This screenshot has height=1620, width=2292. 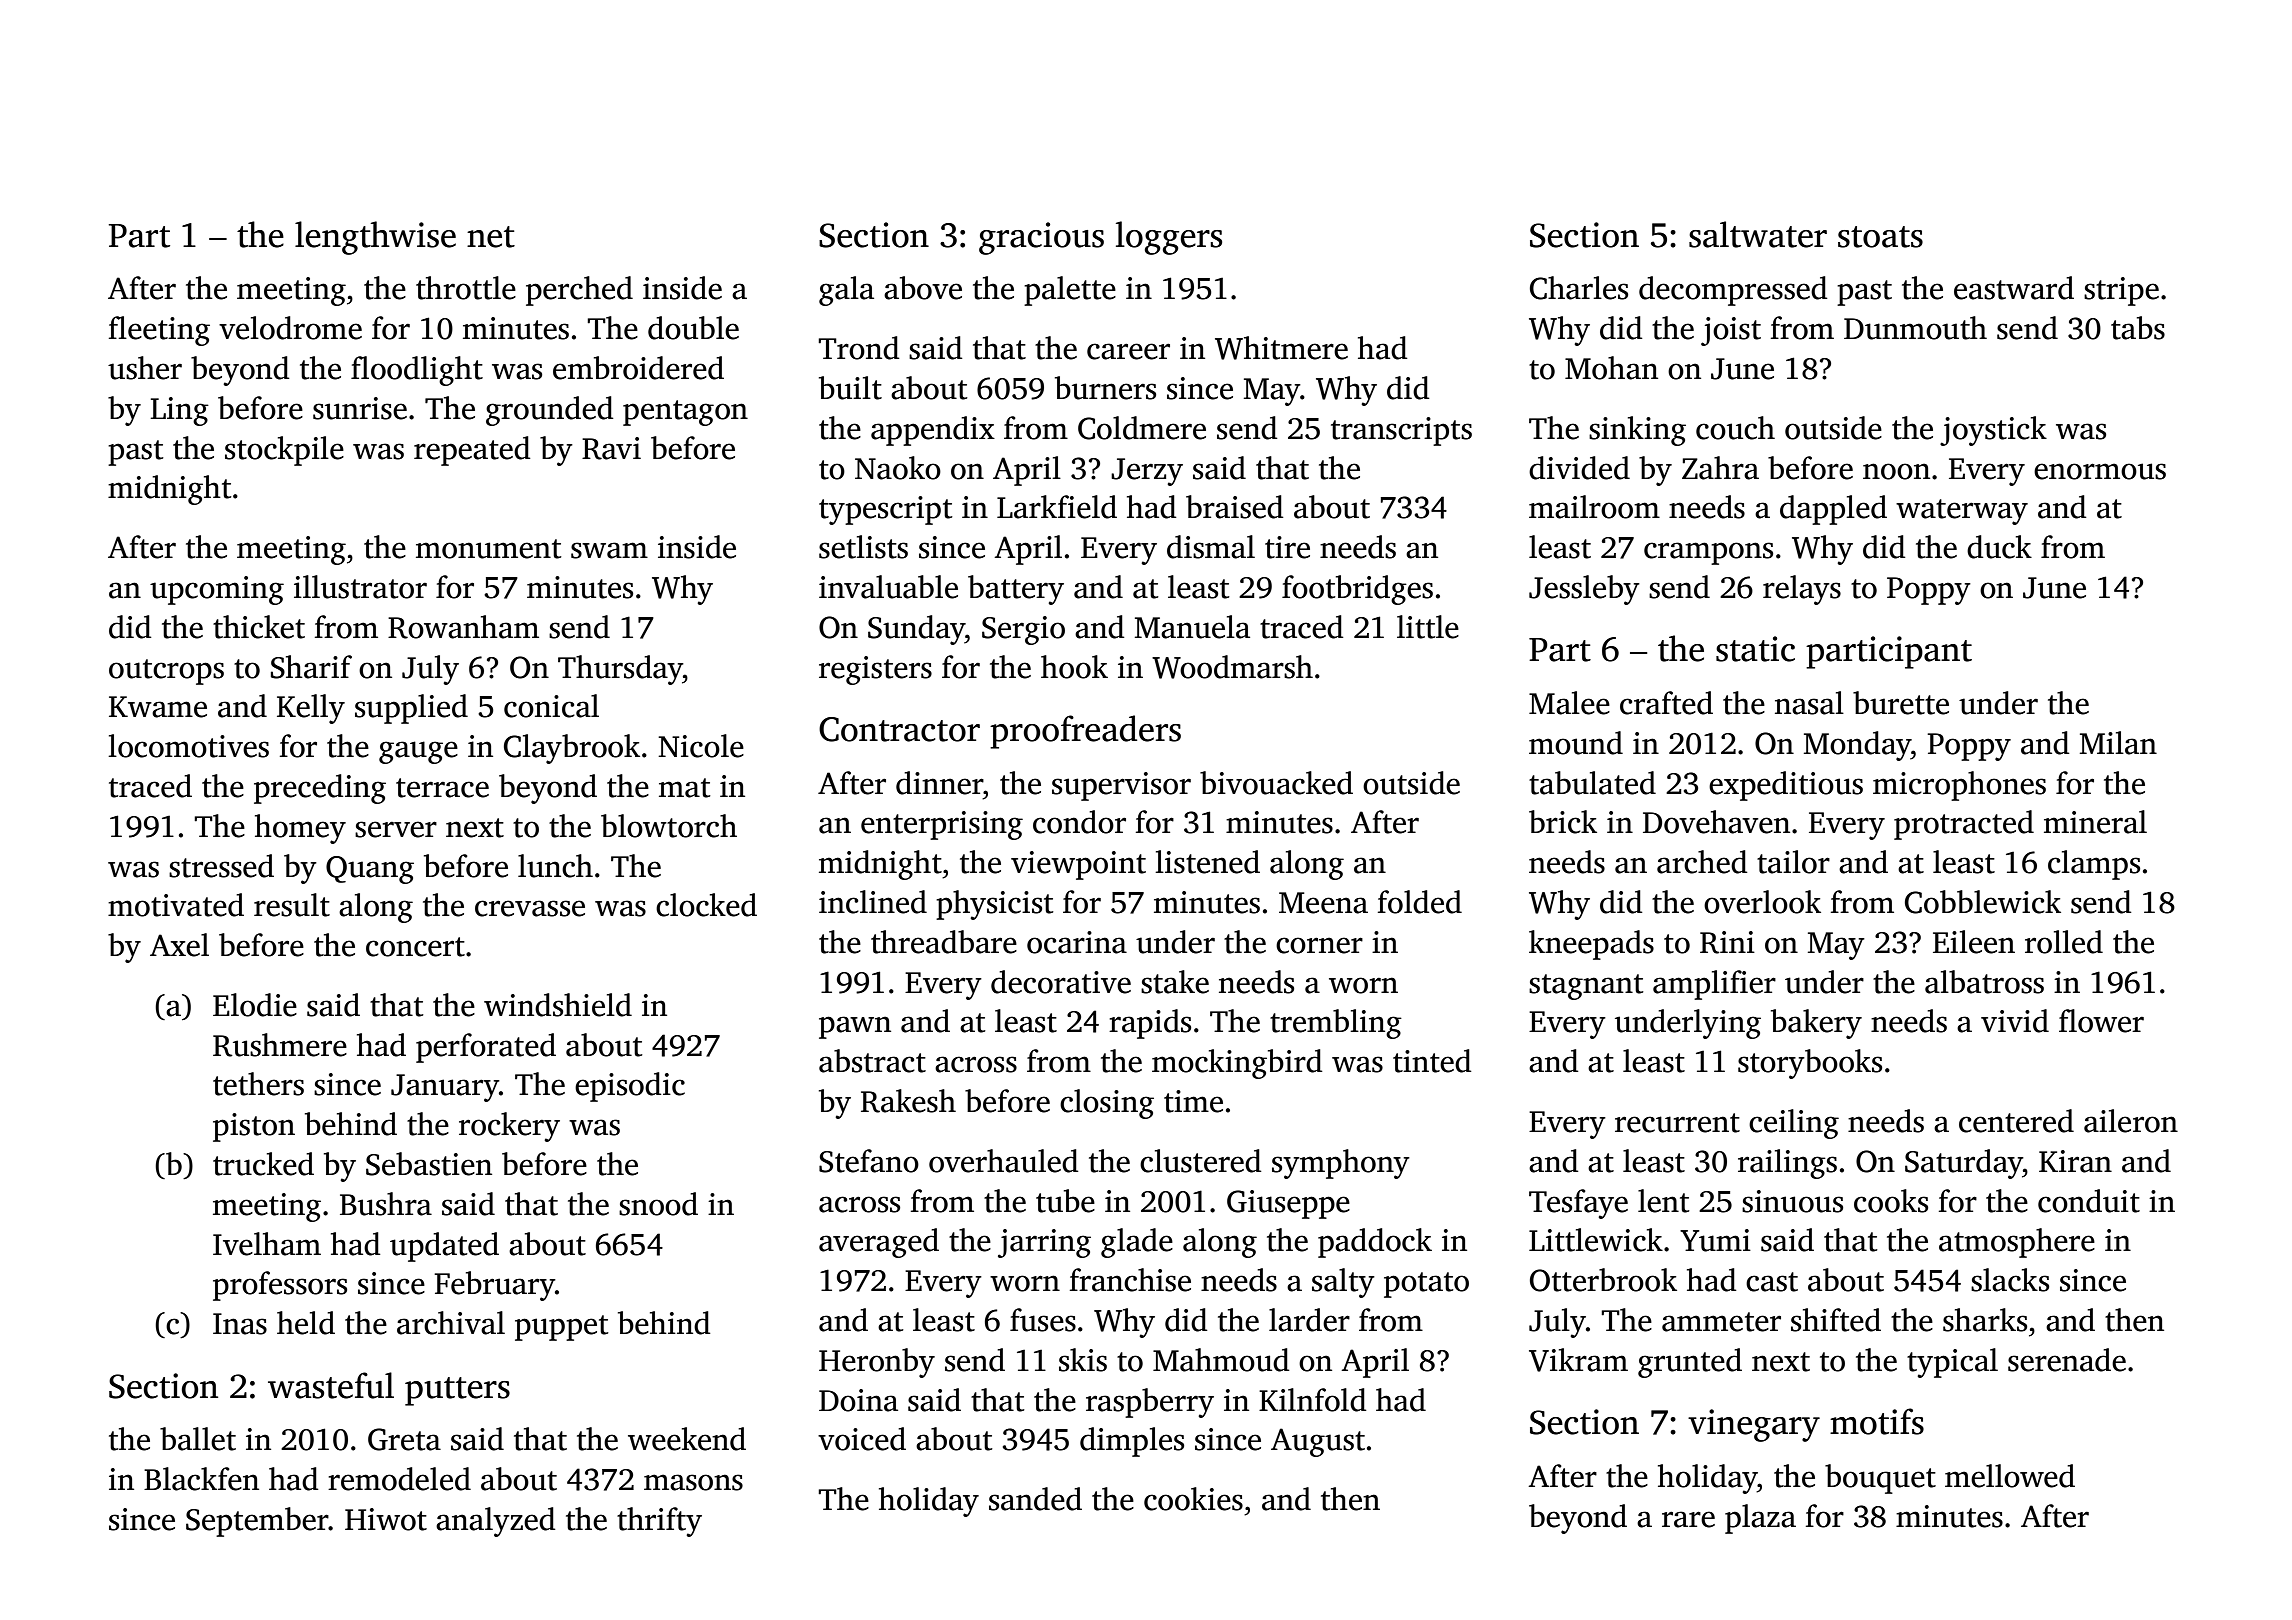 I want to click on Whitmere, so click(x=1281, y=348).
